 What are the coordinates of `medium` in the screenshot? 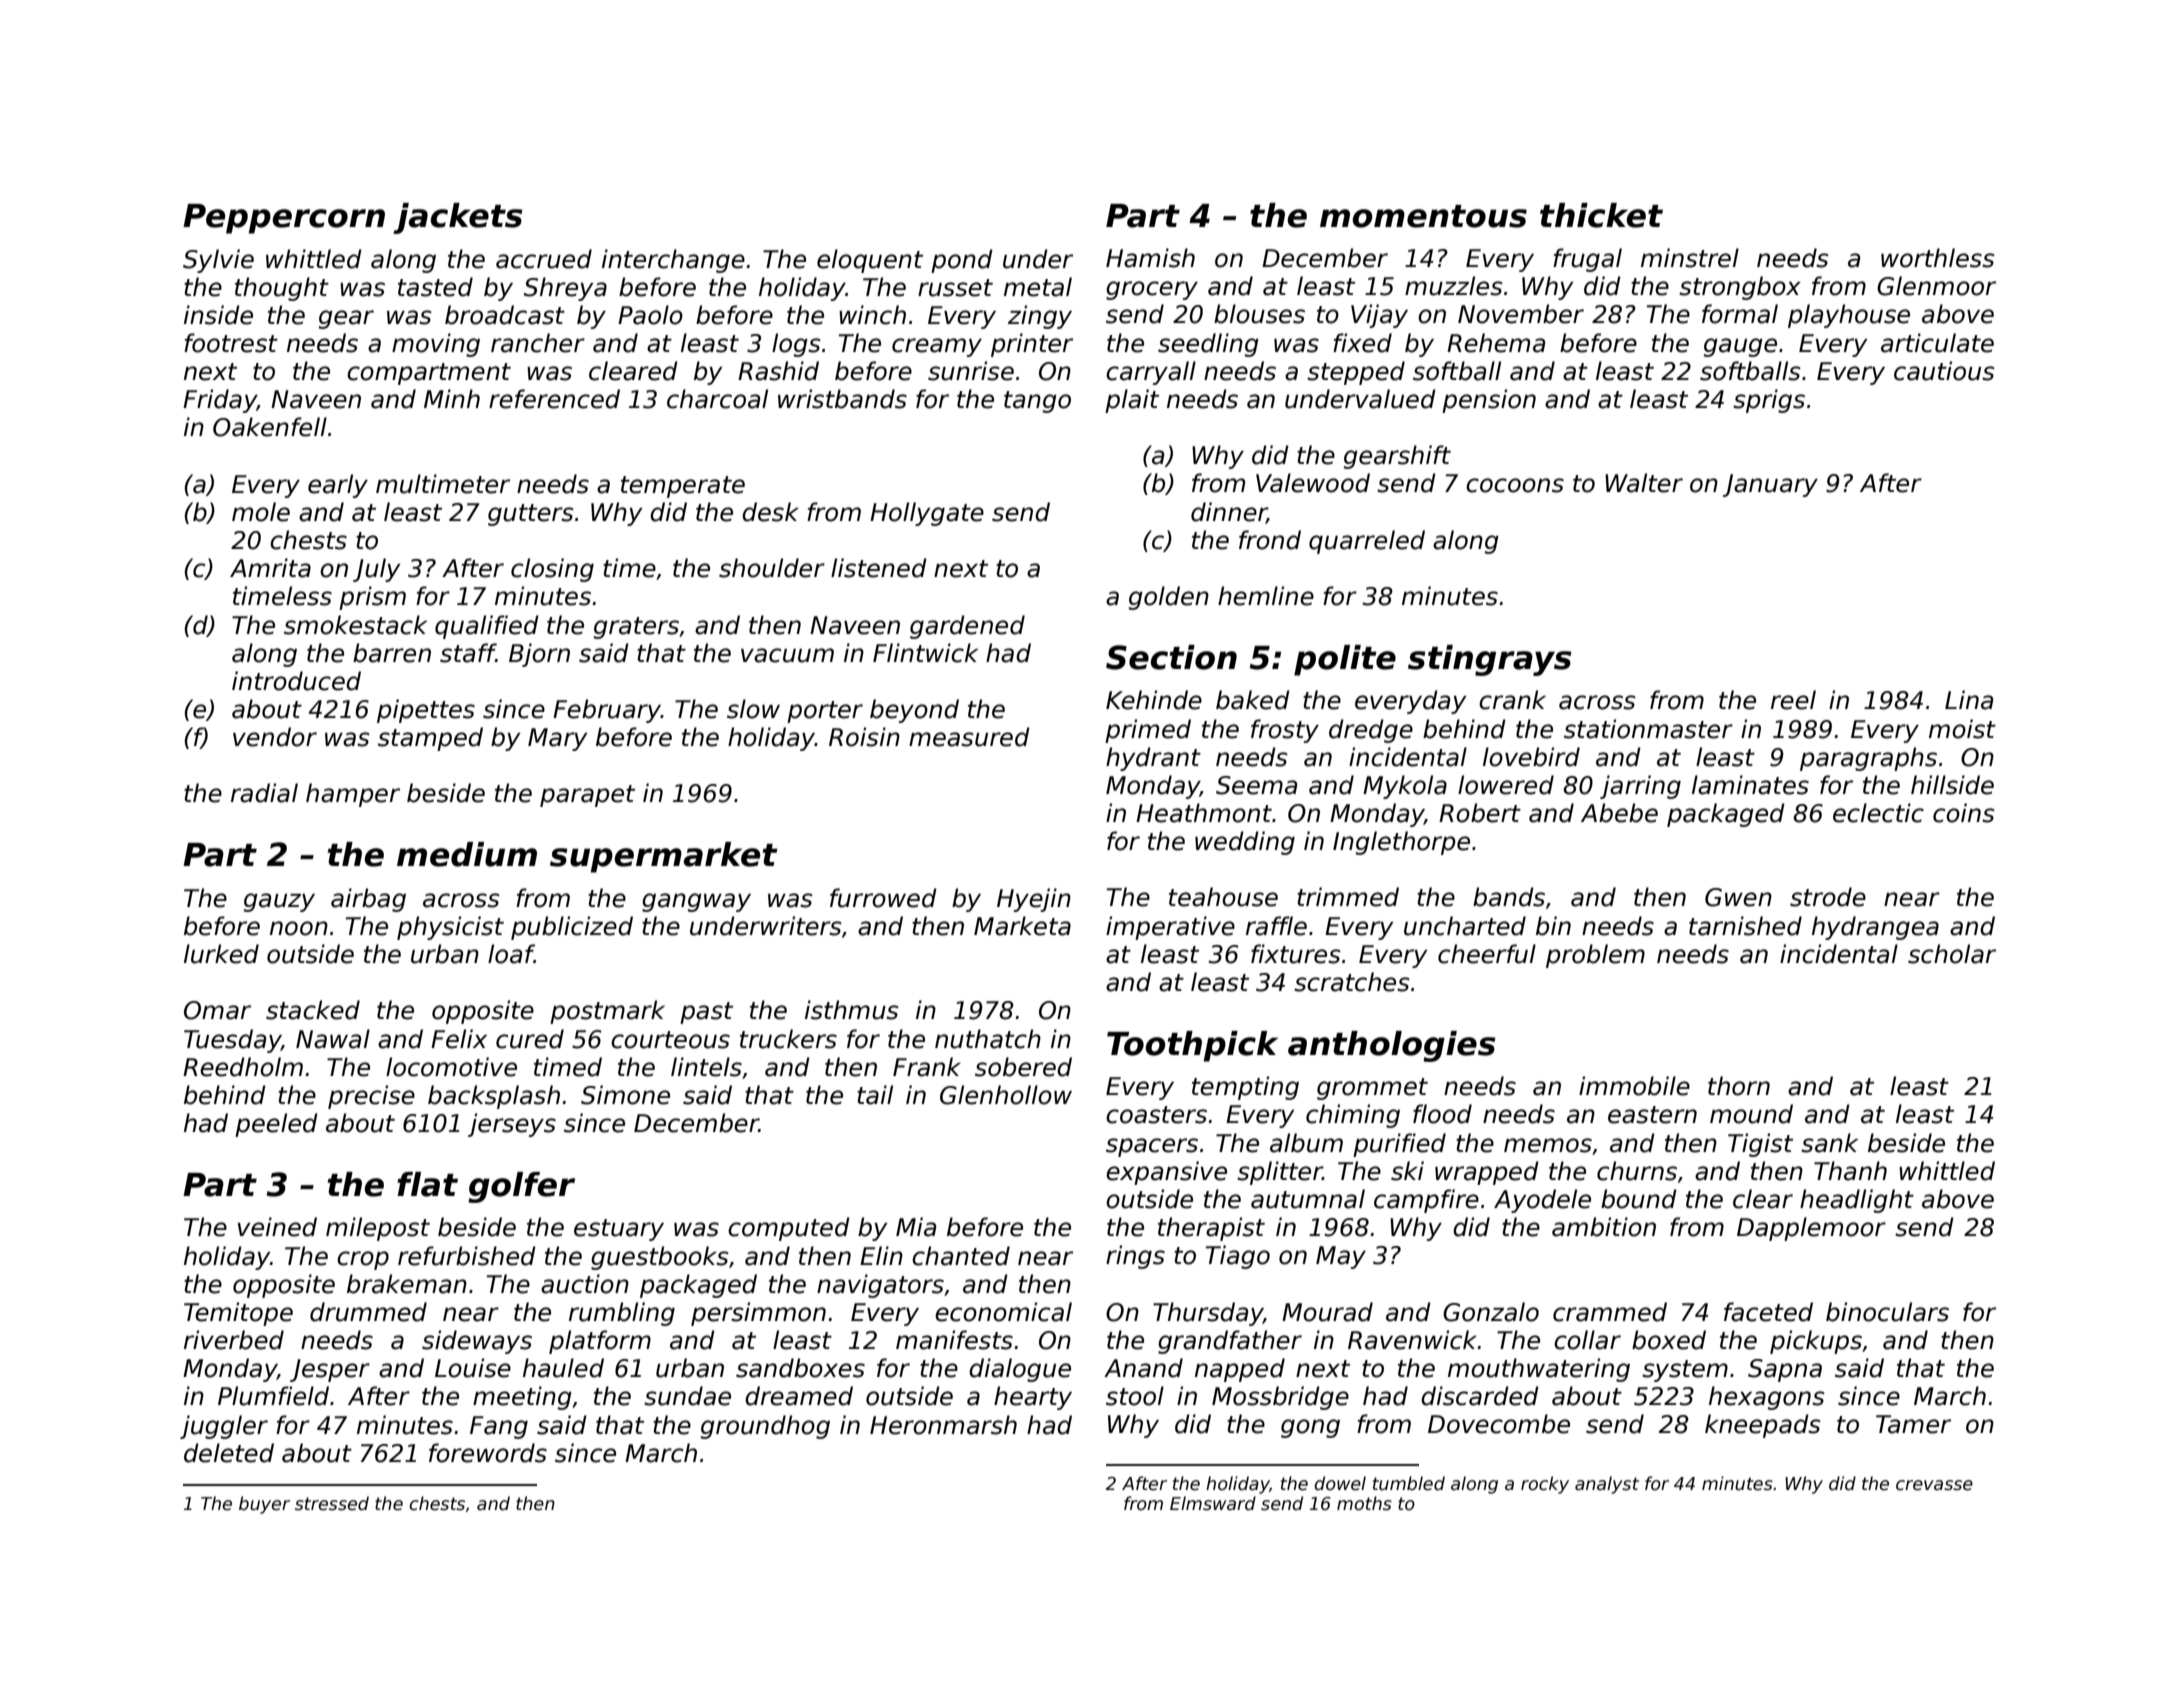 It's located at (467, 854).
